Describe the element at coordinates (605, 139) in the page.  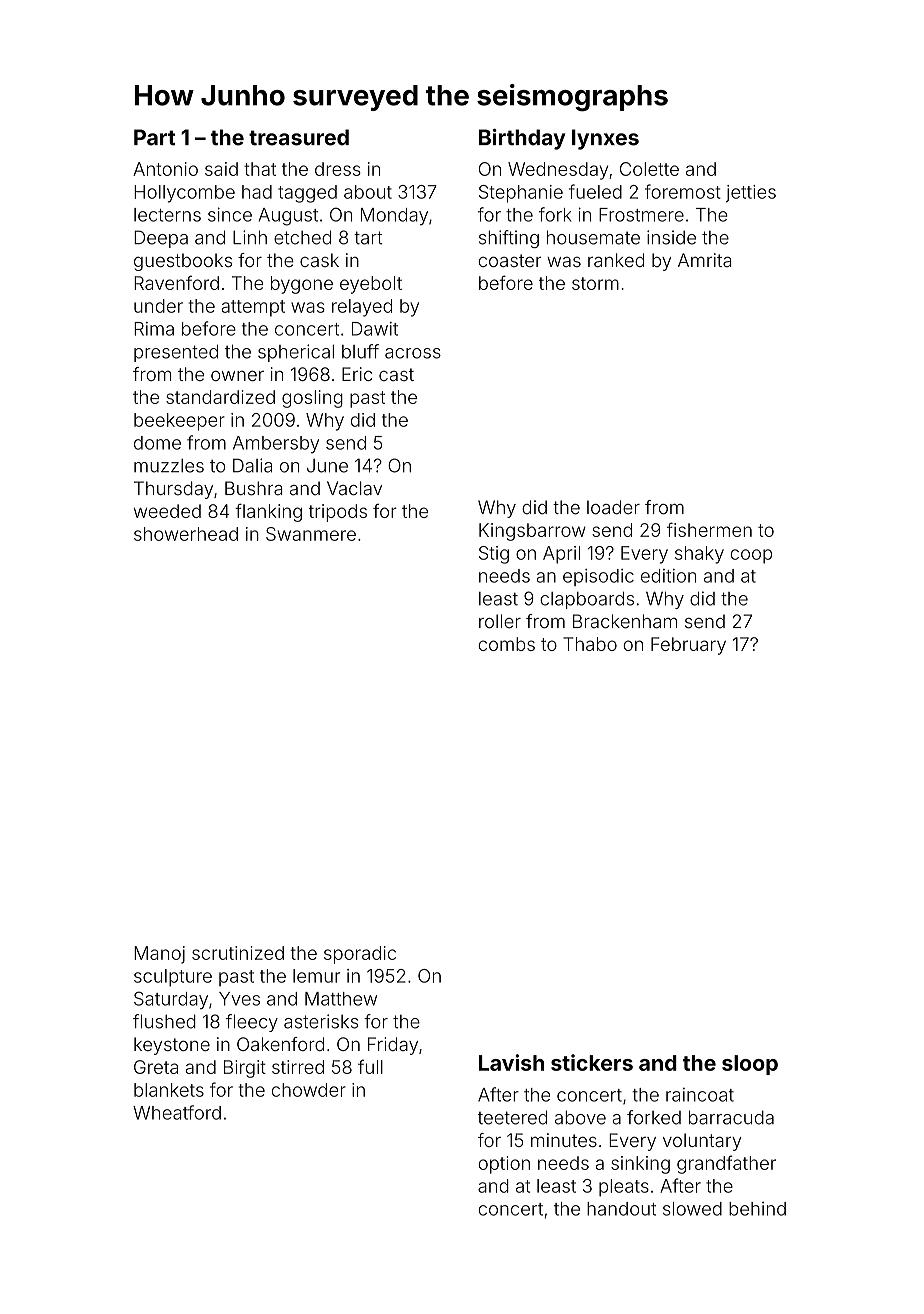
I see `lynxes` at that location.
